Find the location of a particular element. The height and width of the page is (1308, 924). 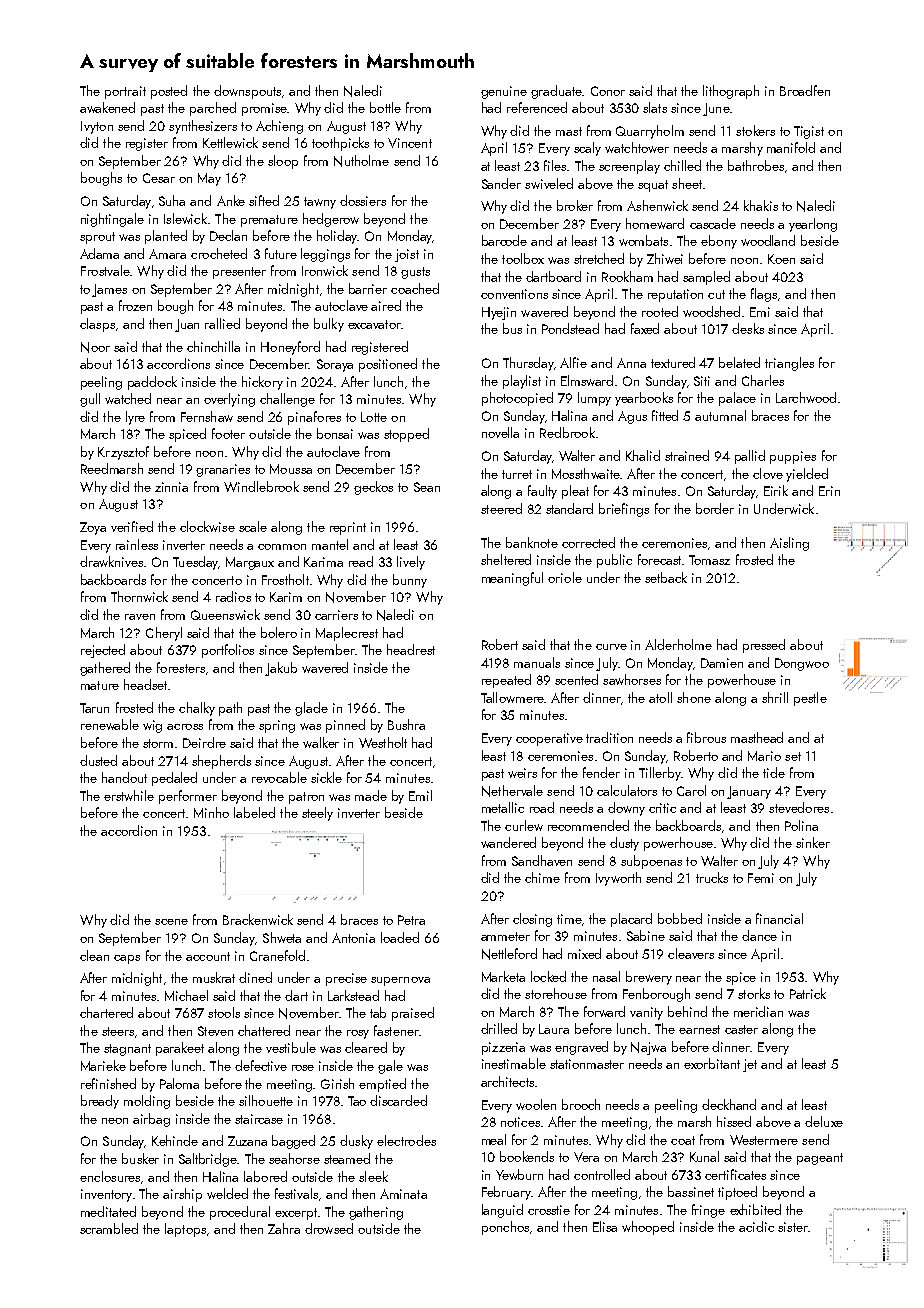

Juan is located at coordinates (187, 325).
